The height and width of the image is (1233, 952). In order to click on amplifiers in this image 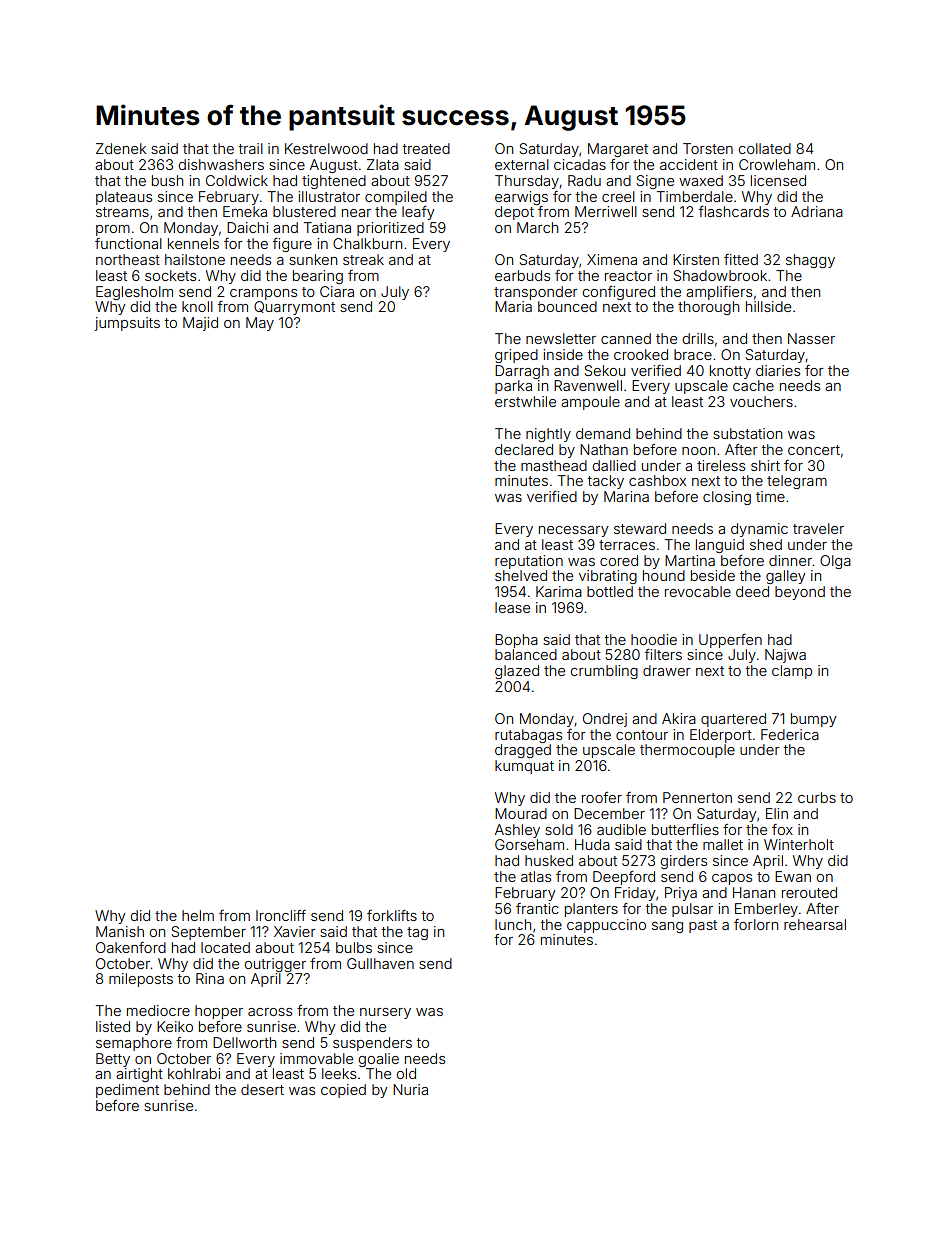, I will do `click(719, 293)`.
